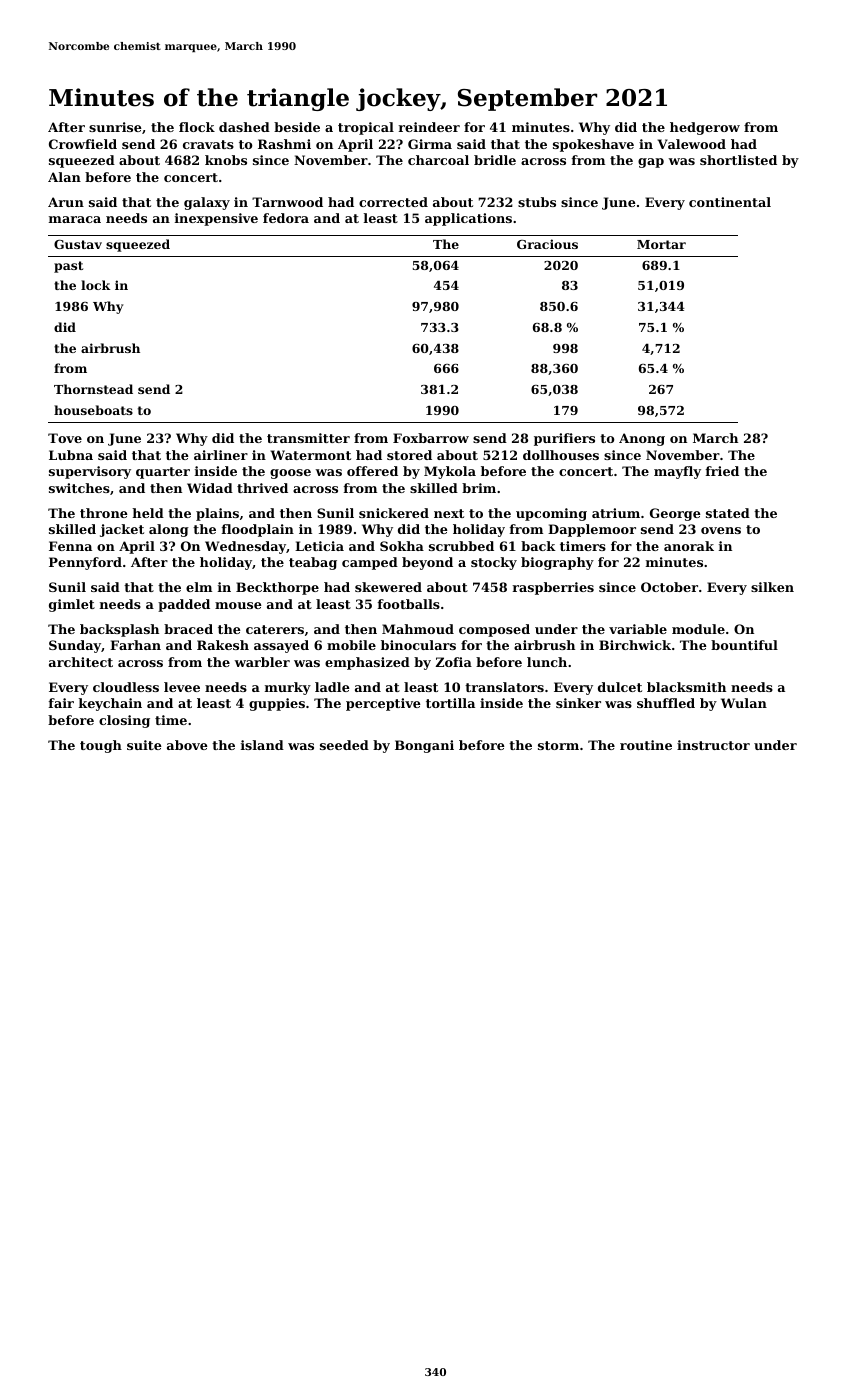  I want to click on hedgerow, so click(705, 128).
